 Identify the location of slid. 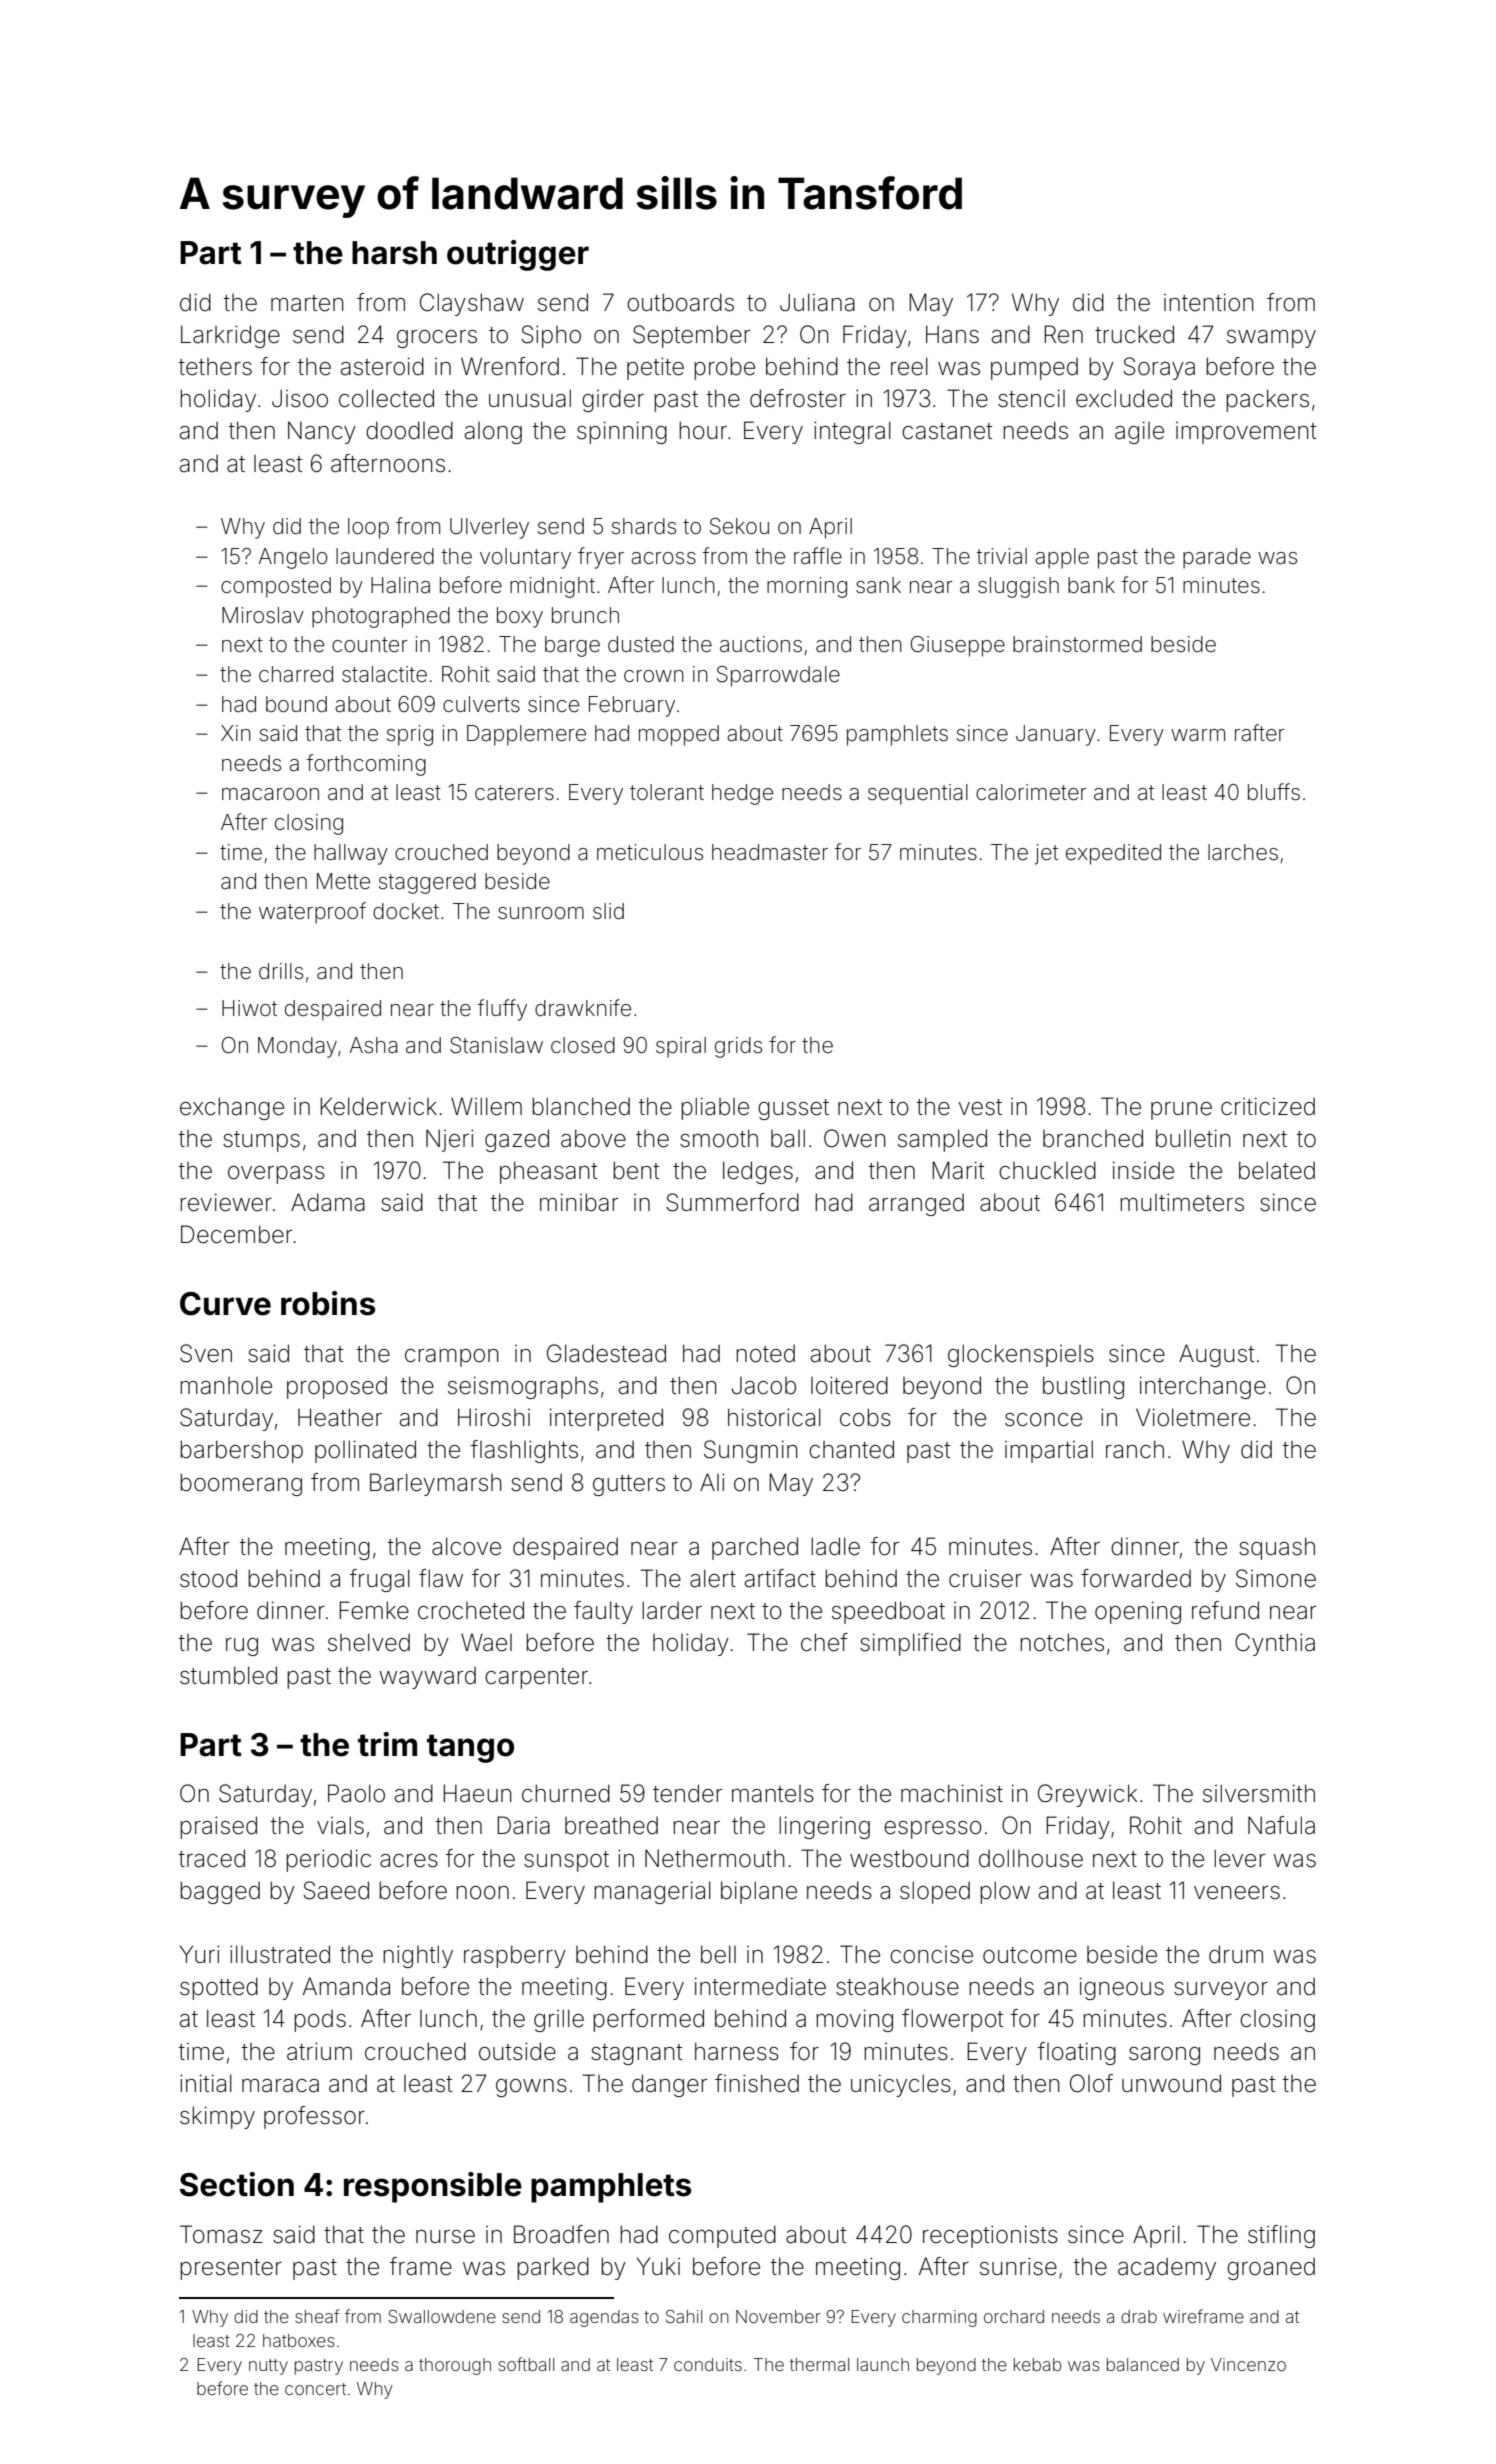
(608, 911).
